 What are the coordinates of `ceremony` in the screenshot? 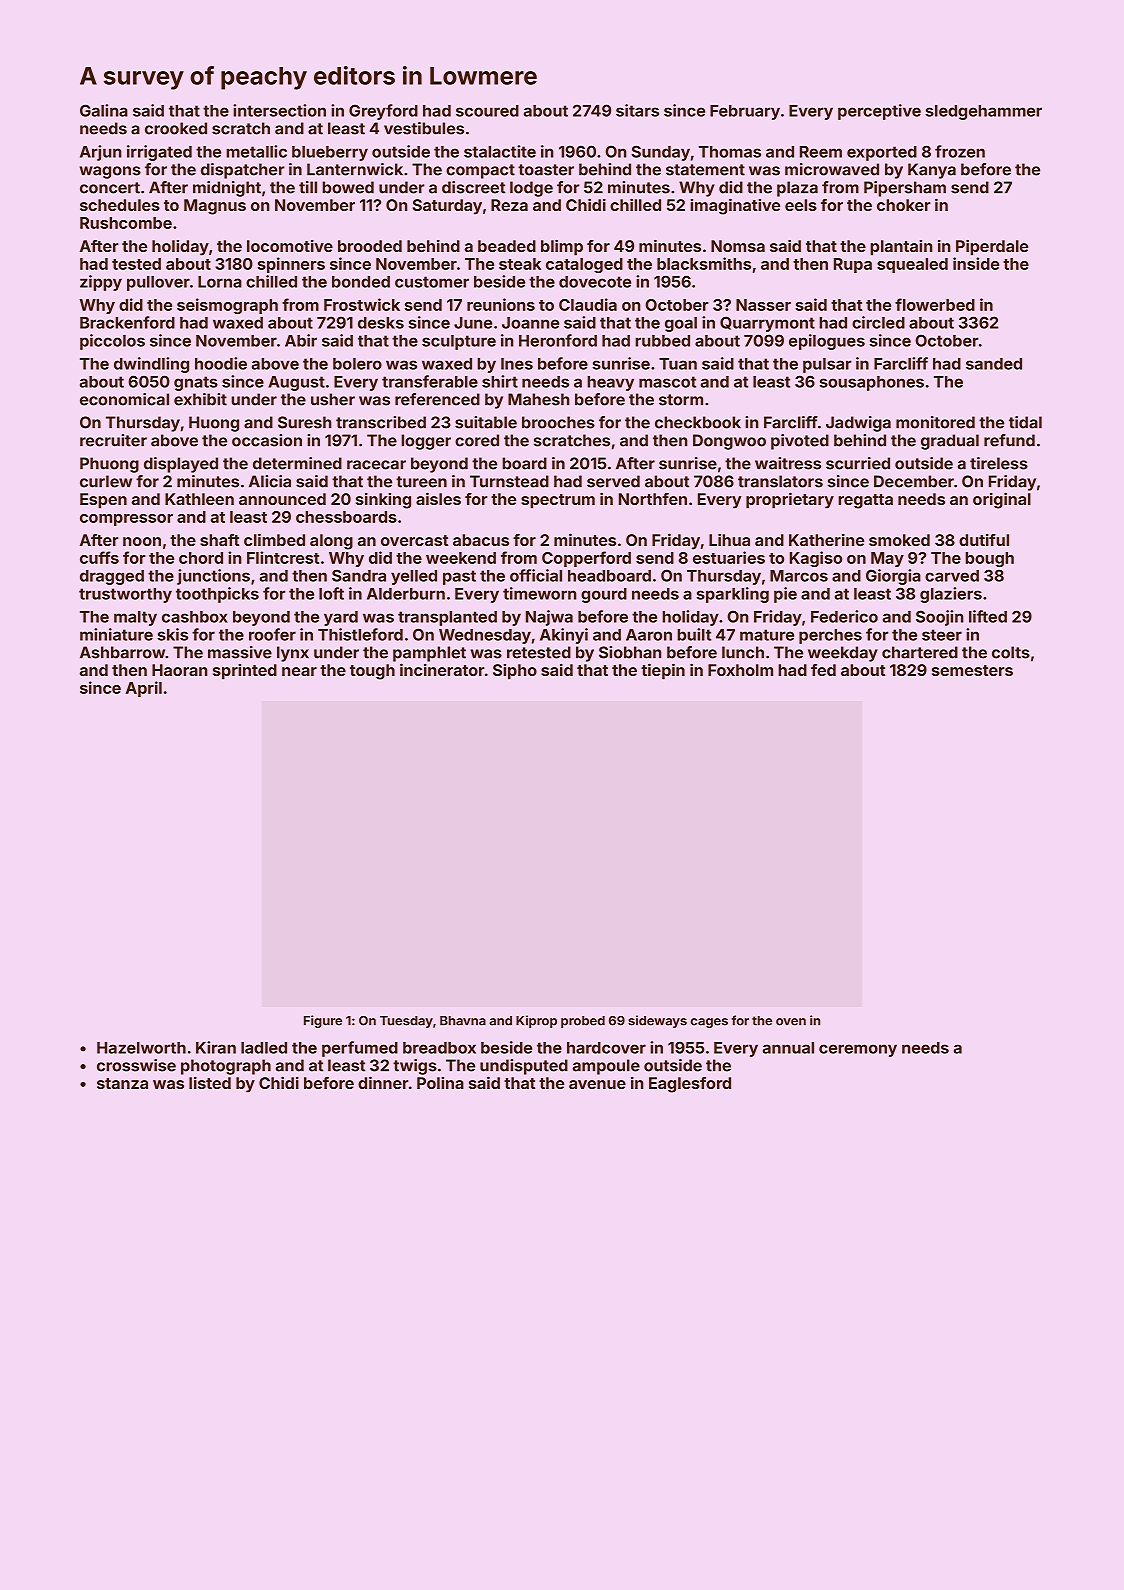 It's located at (858, 1050).
